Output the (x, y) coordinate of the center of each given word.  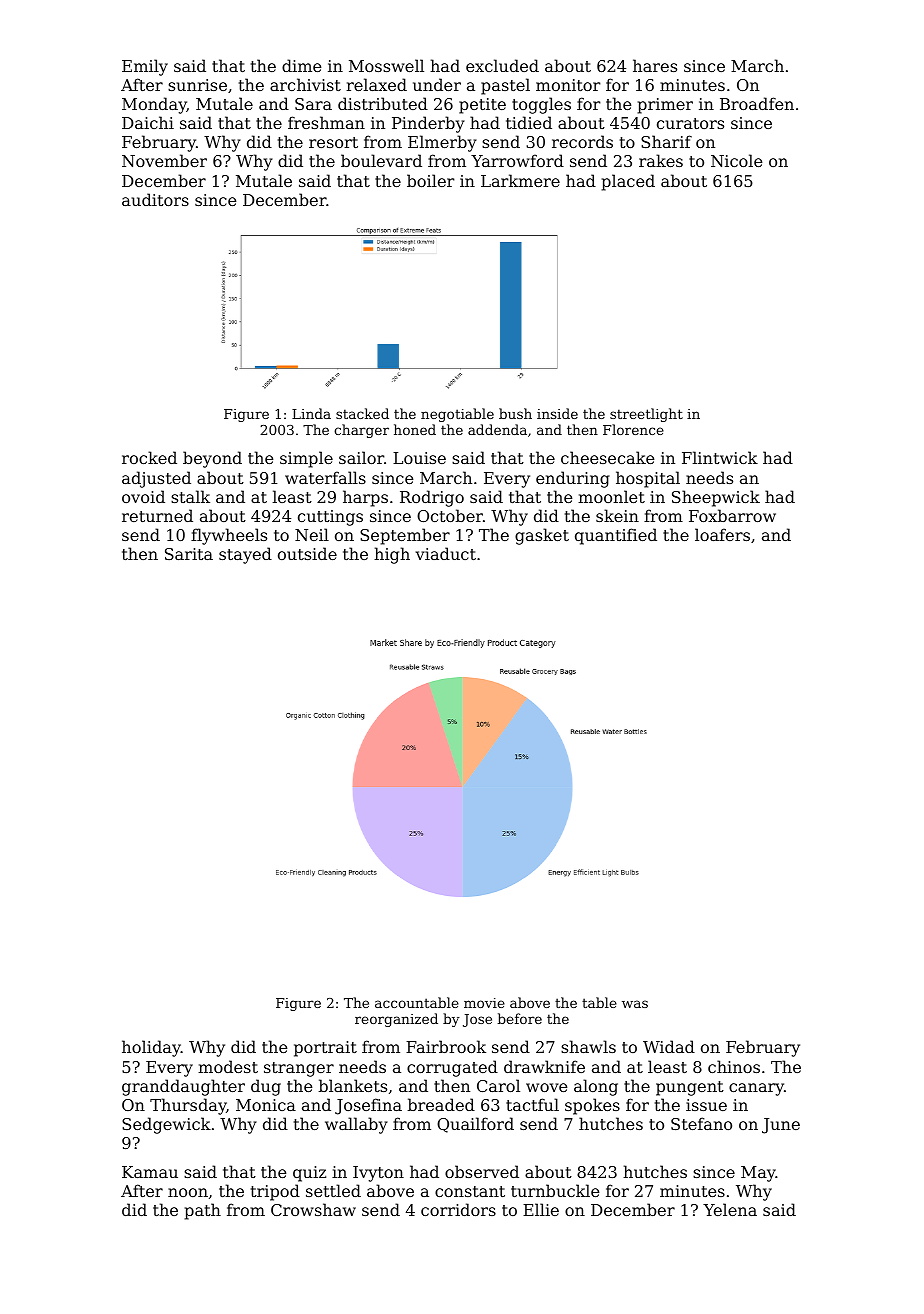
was (635, 1004)
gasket (542, 536)
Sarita (189, 554)
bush (515, 413)
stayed (245, 555)
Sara (313, 104)
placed (628, 182)
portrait (325, 1049)
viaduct (446, 553)
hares (655, 65)
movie (484, 1003)
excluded (502, 65)
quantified (616, 536)
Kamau (150, 1172)
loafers (722, 534)
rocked (149, 457)
